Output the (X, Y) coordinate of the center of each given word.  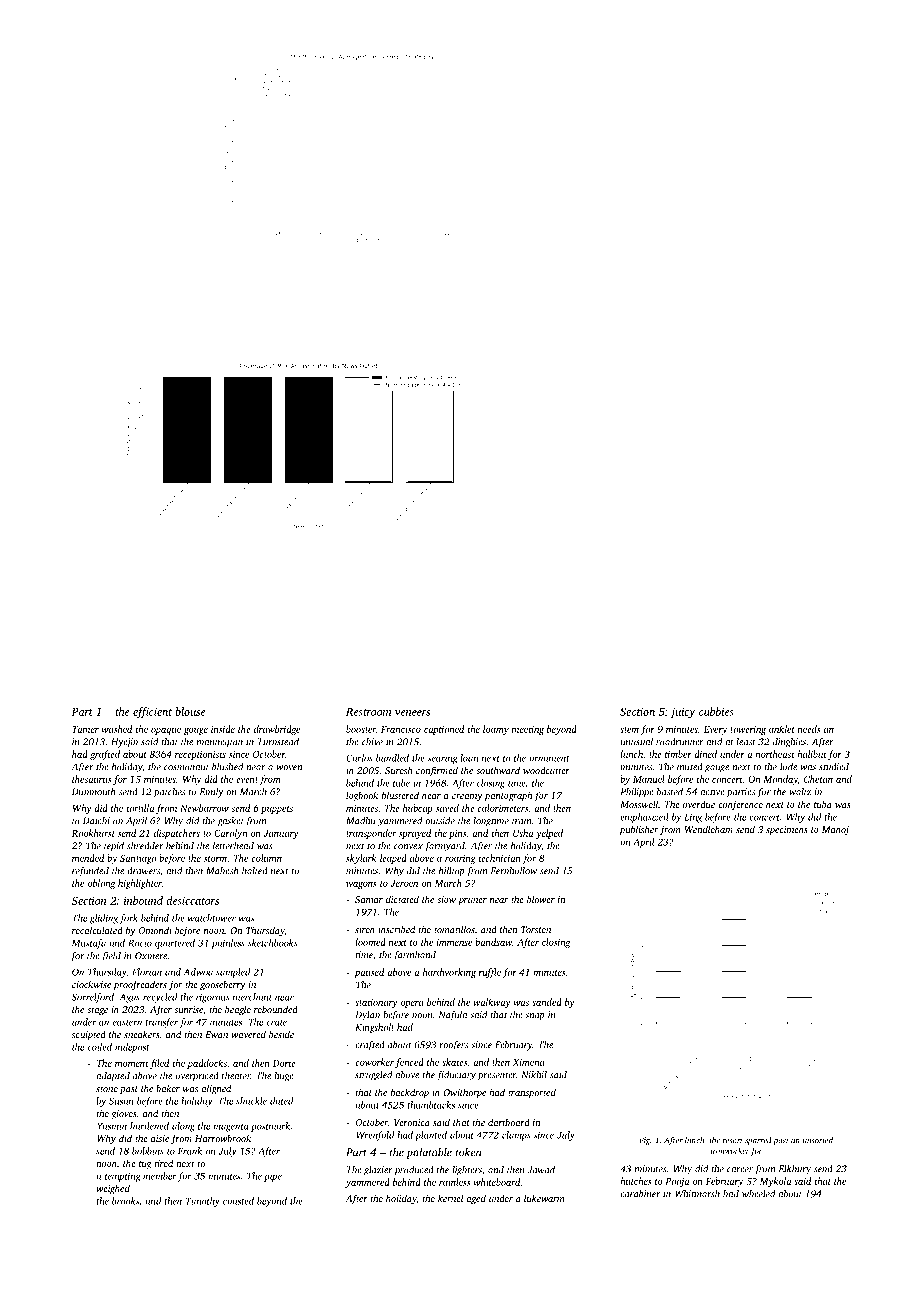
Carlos (359, 758)
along (183, 1127)
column (267, 858)
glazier (378, 1171)
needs (809, 729)
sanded (547, 1002)
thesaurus (91, 779)
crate (277, 1023)
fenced (409, 1063)
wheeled (758, 1194)
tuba (823, 804)
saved (447, 808)
